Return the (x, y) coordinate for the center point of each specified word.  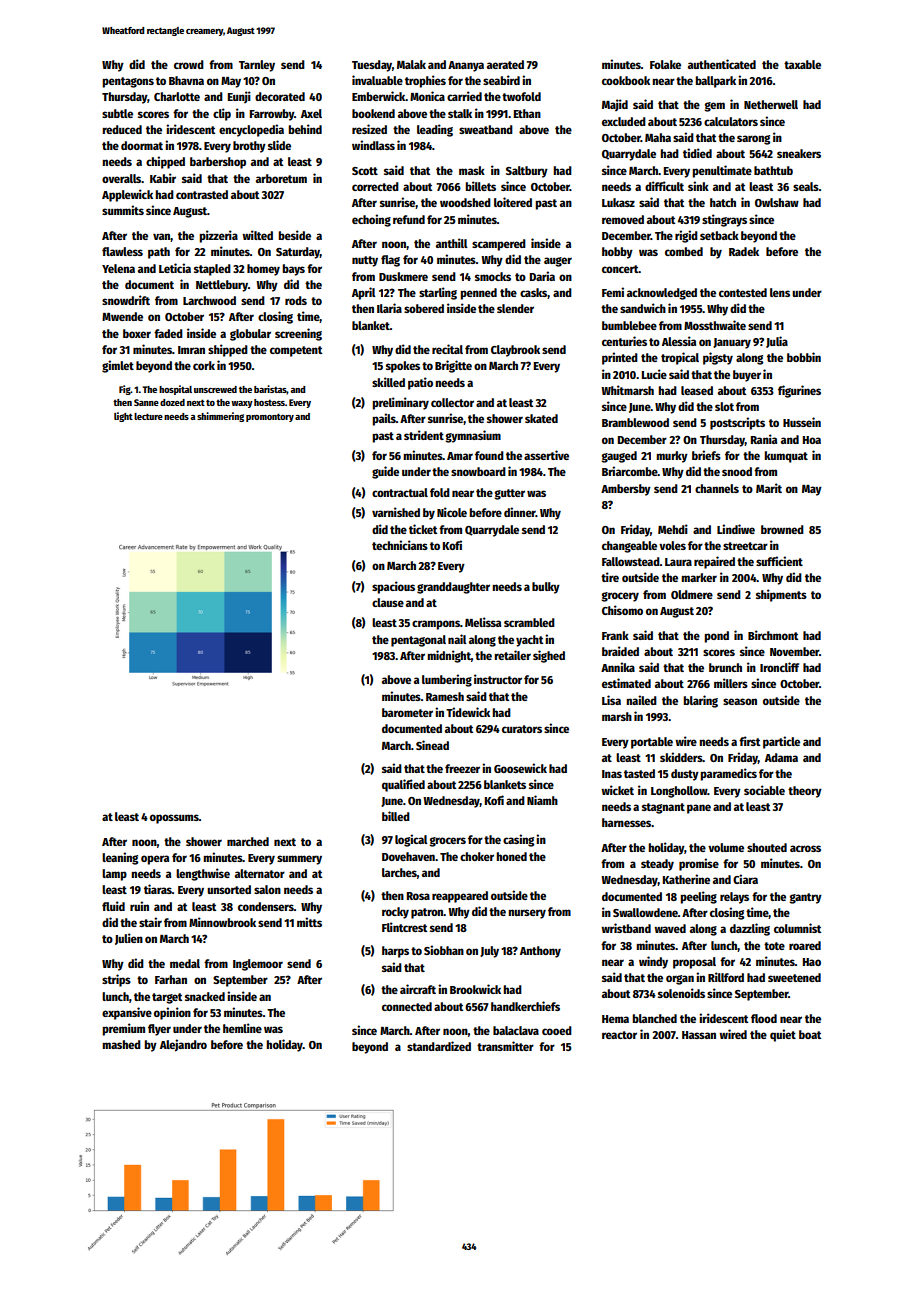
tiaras (158, 889)
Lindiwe (736, 529)
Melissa (483, 622)
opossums (174, 819)
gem (714, 107)
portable (652, 743)
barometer (407, 712)
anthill (452, 243)
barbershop (218, 163)
